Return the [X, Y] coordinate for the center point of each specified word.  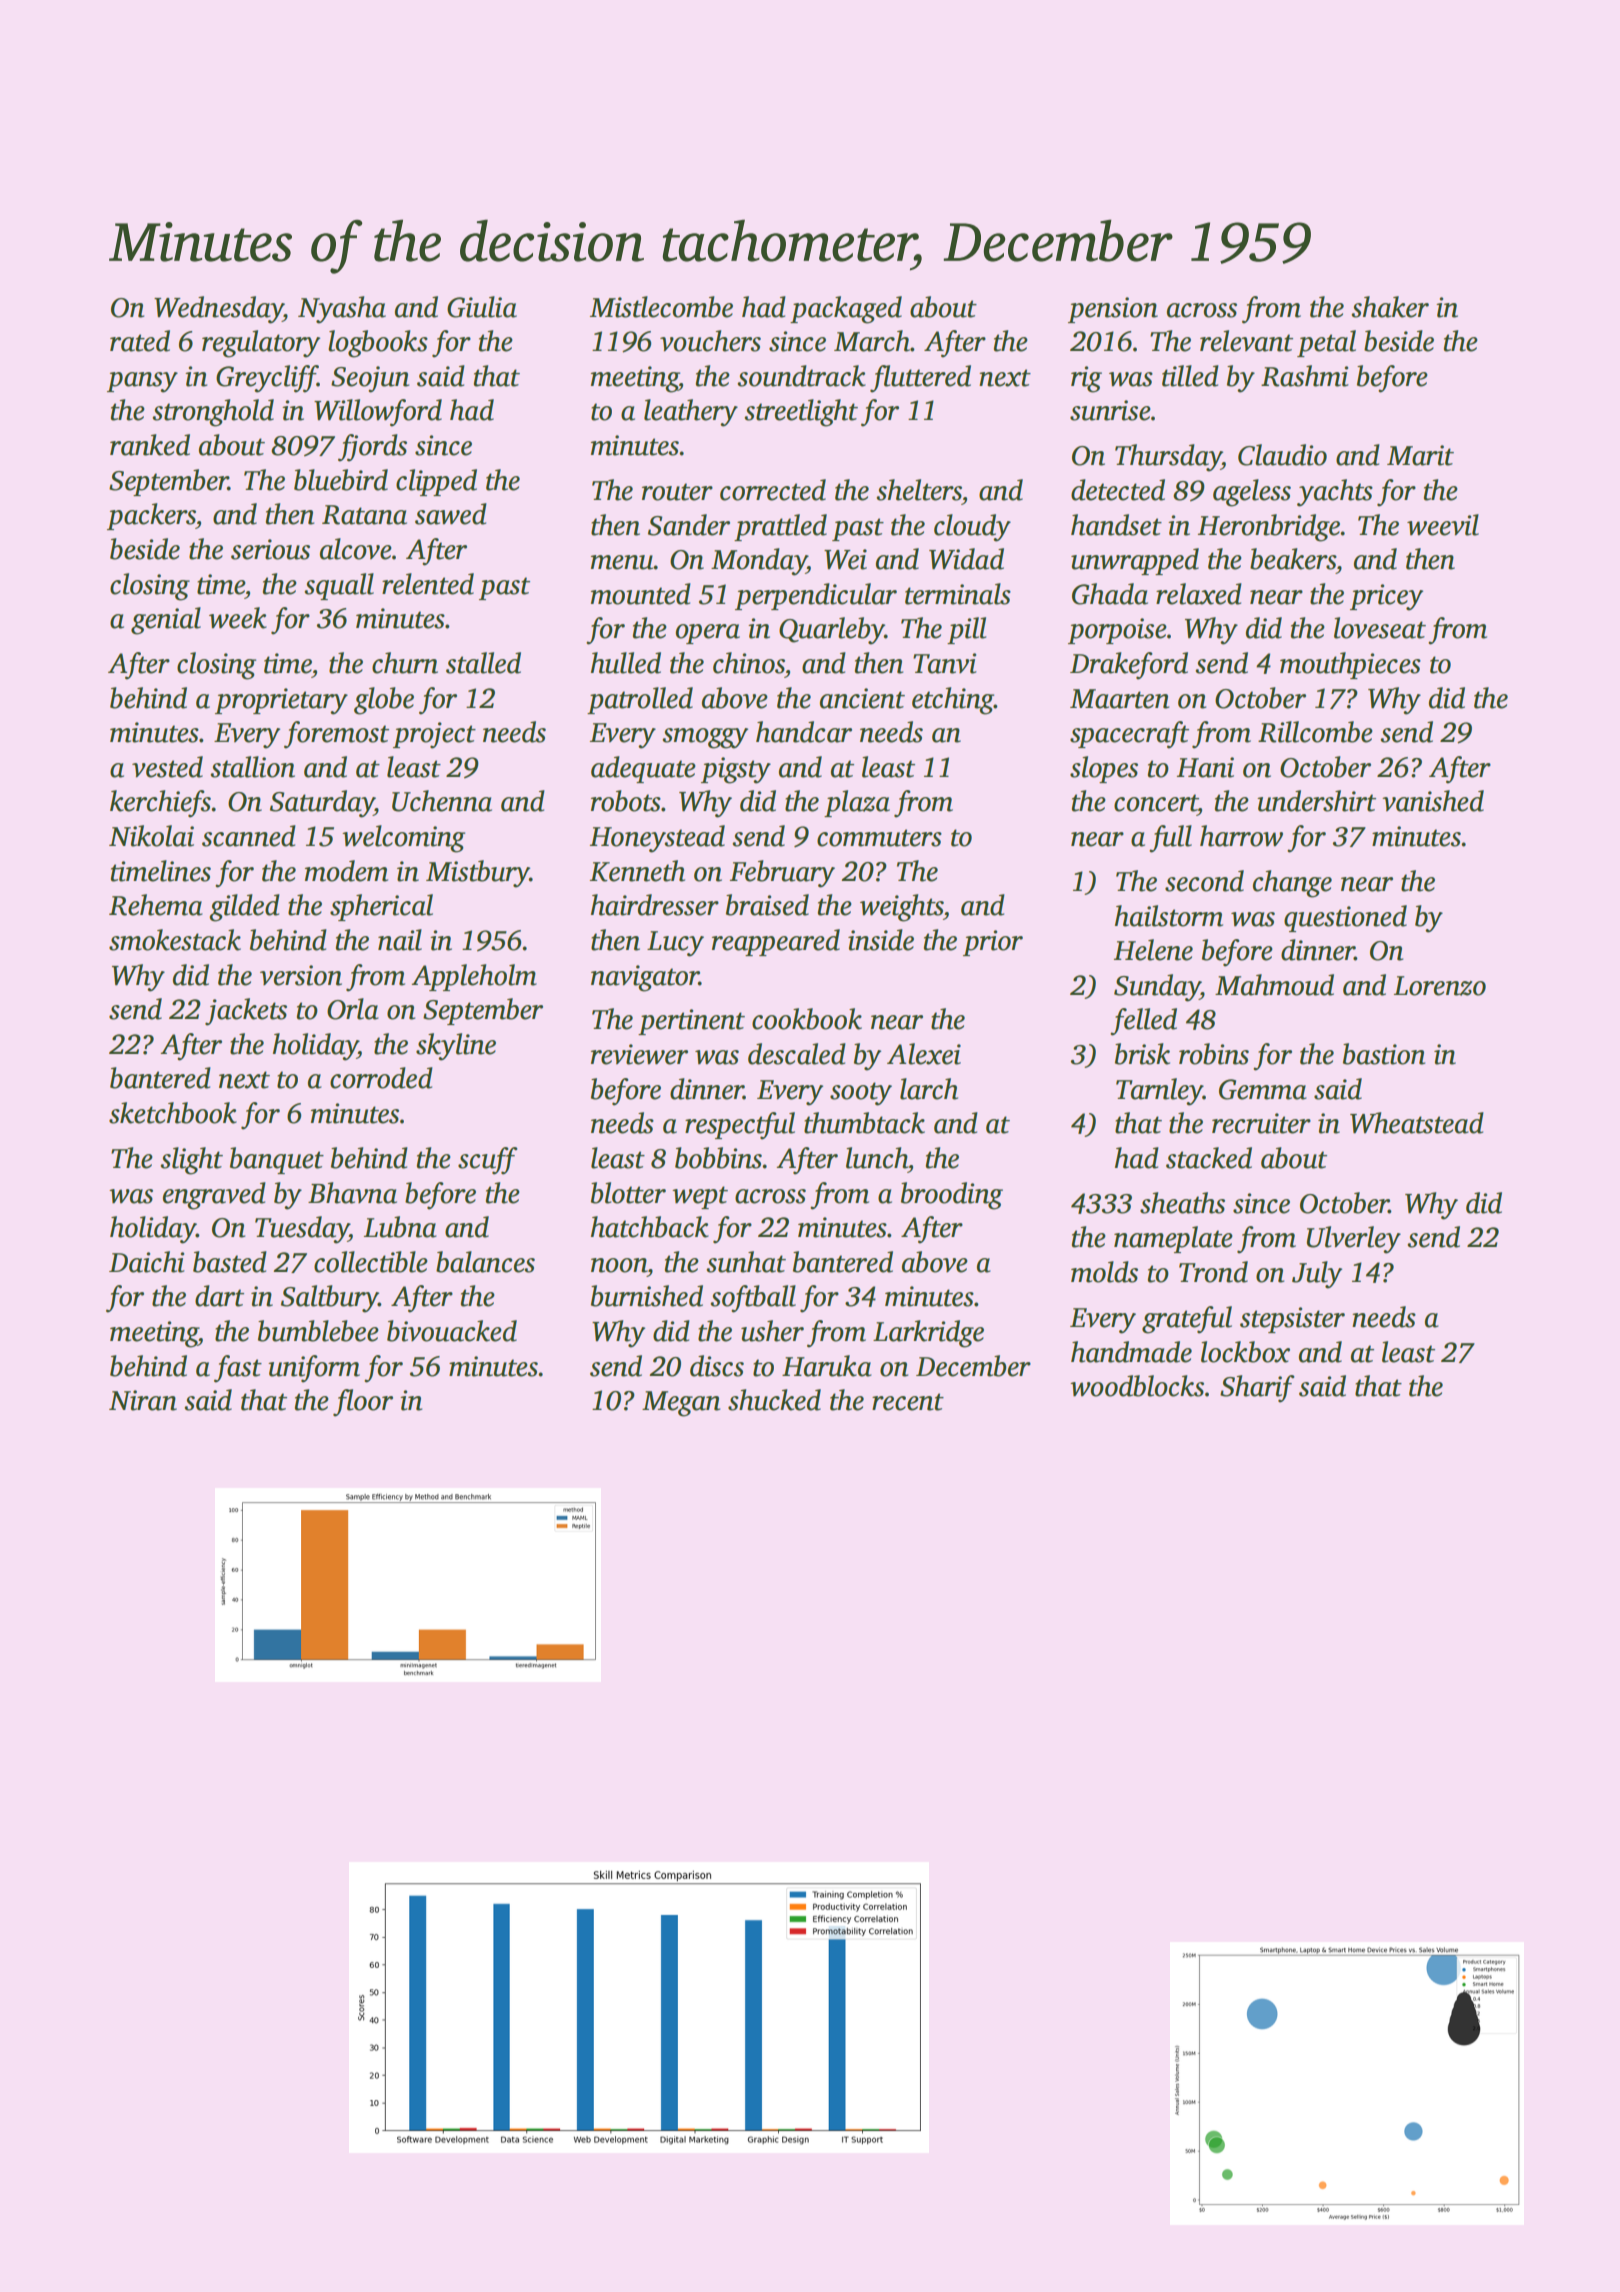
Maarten [1119, 699]
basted [230, 1262]
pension [1113, 310]
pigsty [736, 770]
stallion [252, 767]
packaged [846, 310]
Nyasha [342, 310]
